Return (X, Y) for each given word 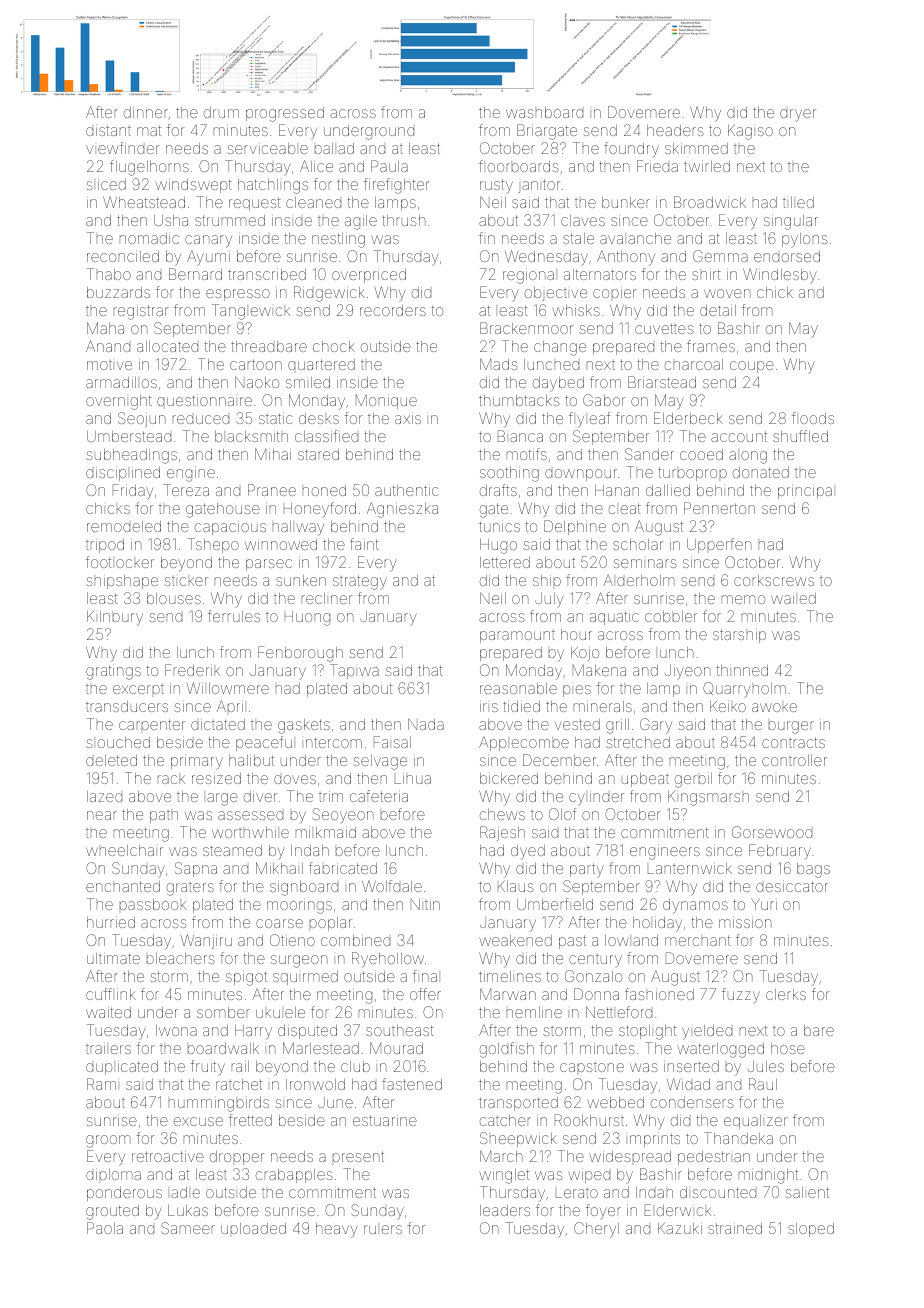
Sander (649, 454)
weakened (516, 940)
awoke (774, 707)
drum (221, 112)
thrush (404, 220)
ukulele (280, 1012)
